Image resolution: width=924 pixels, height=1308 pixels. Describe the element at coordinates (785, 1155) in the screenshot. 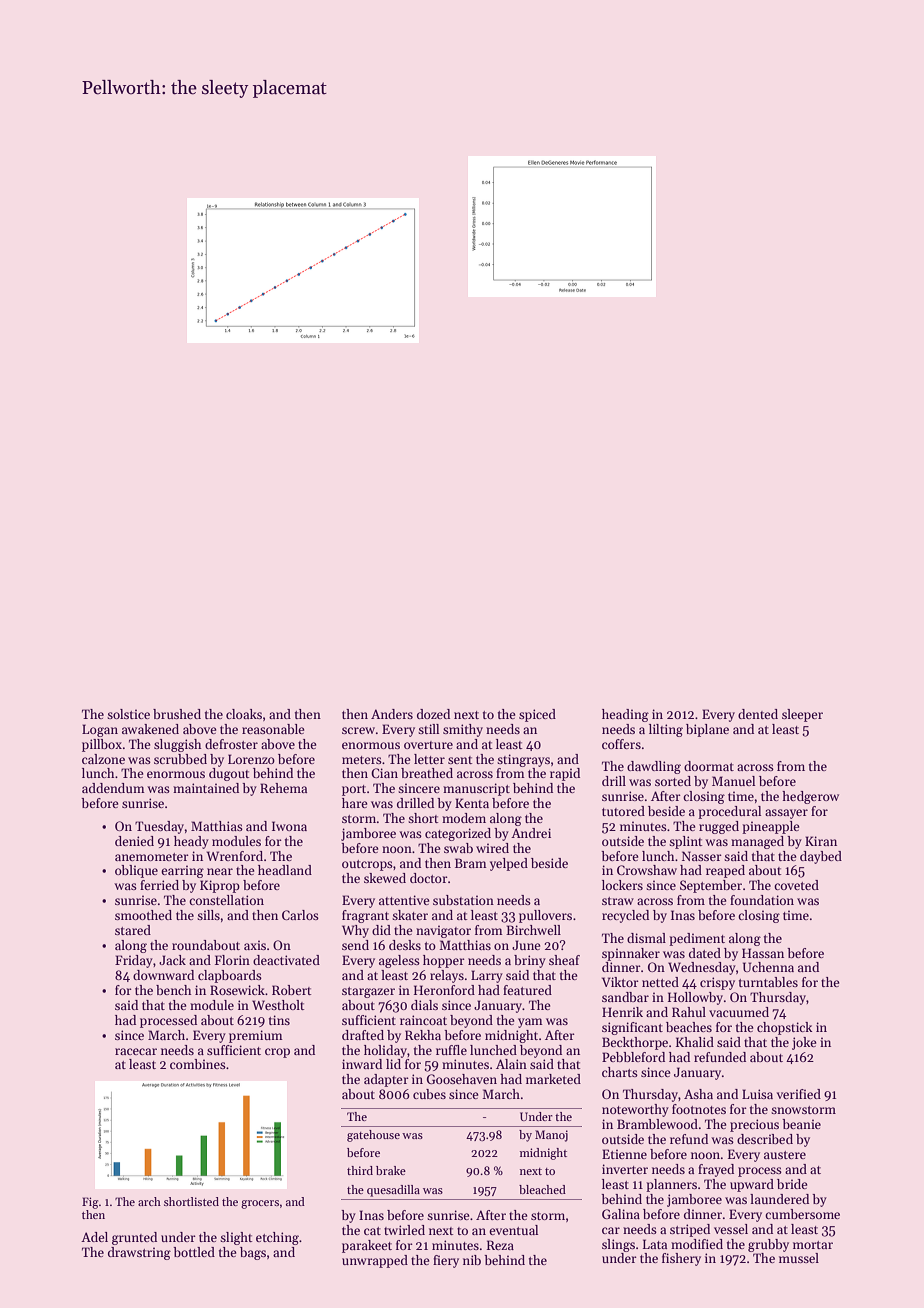

I see `austere` at that location.
